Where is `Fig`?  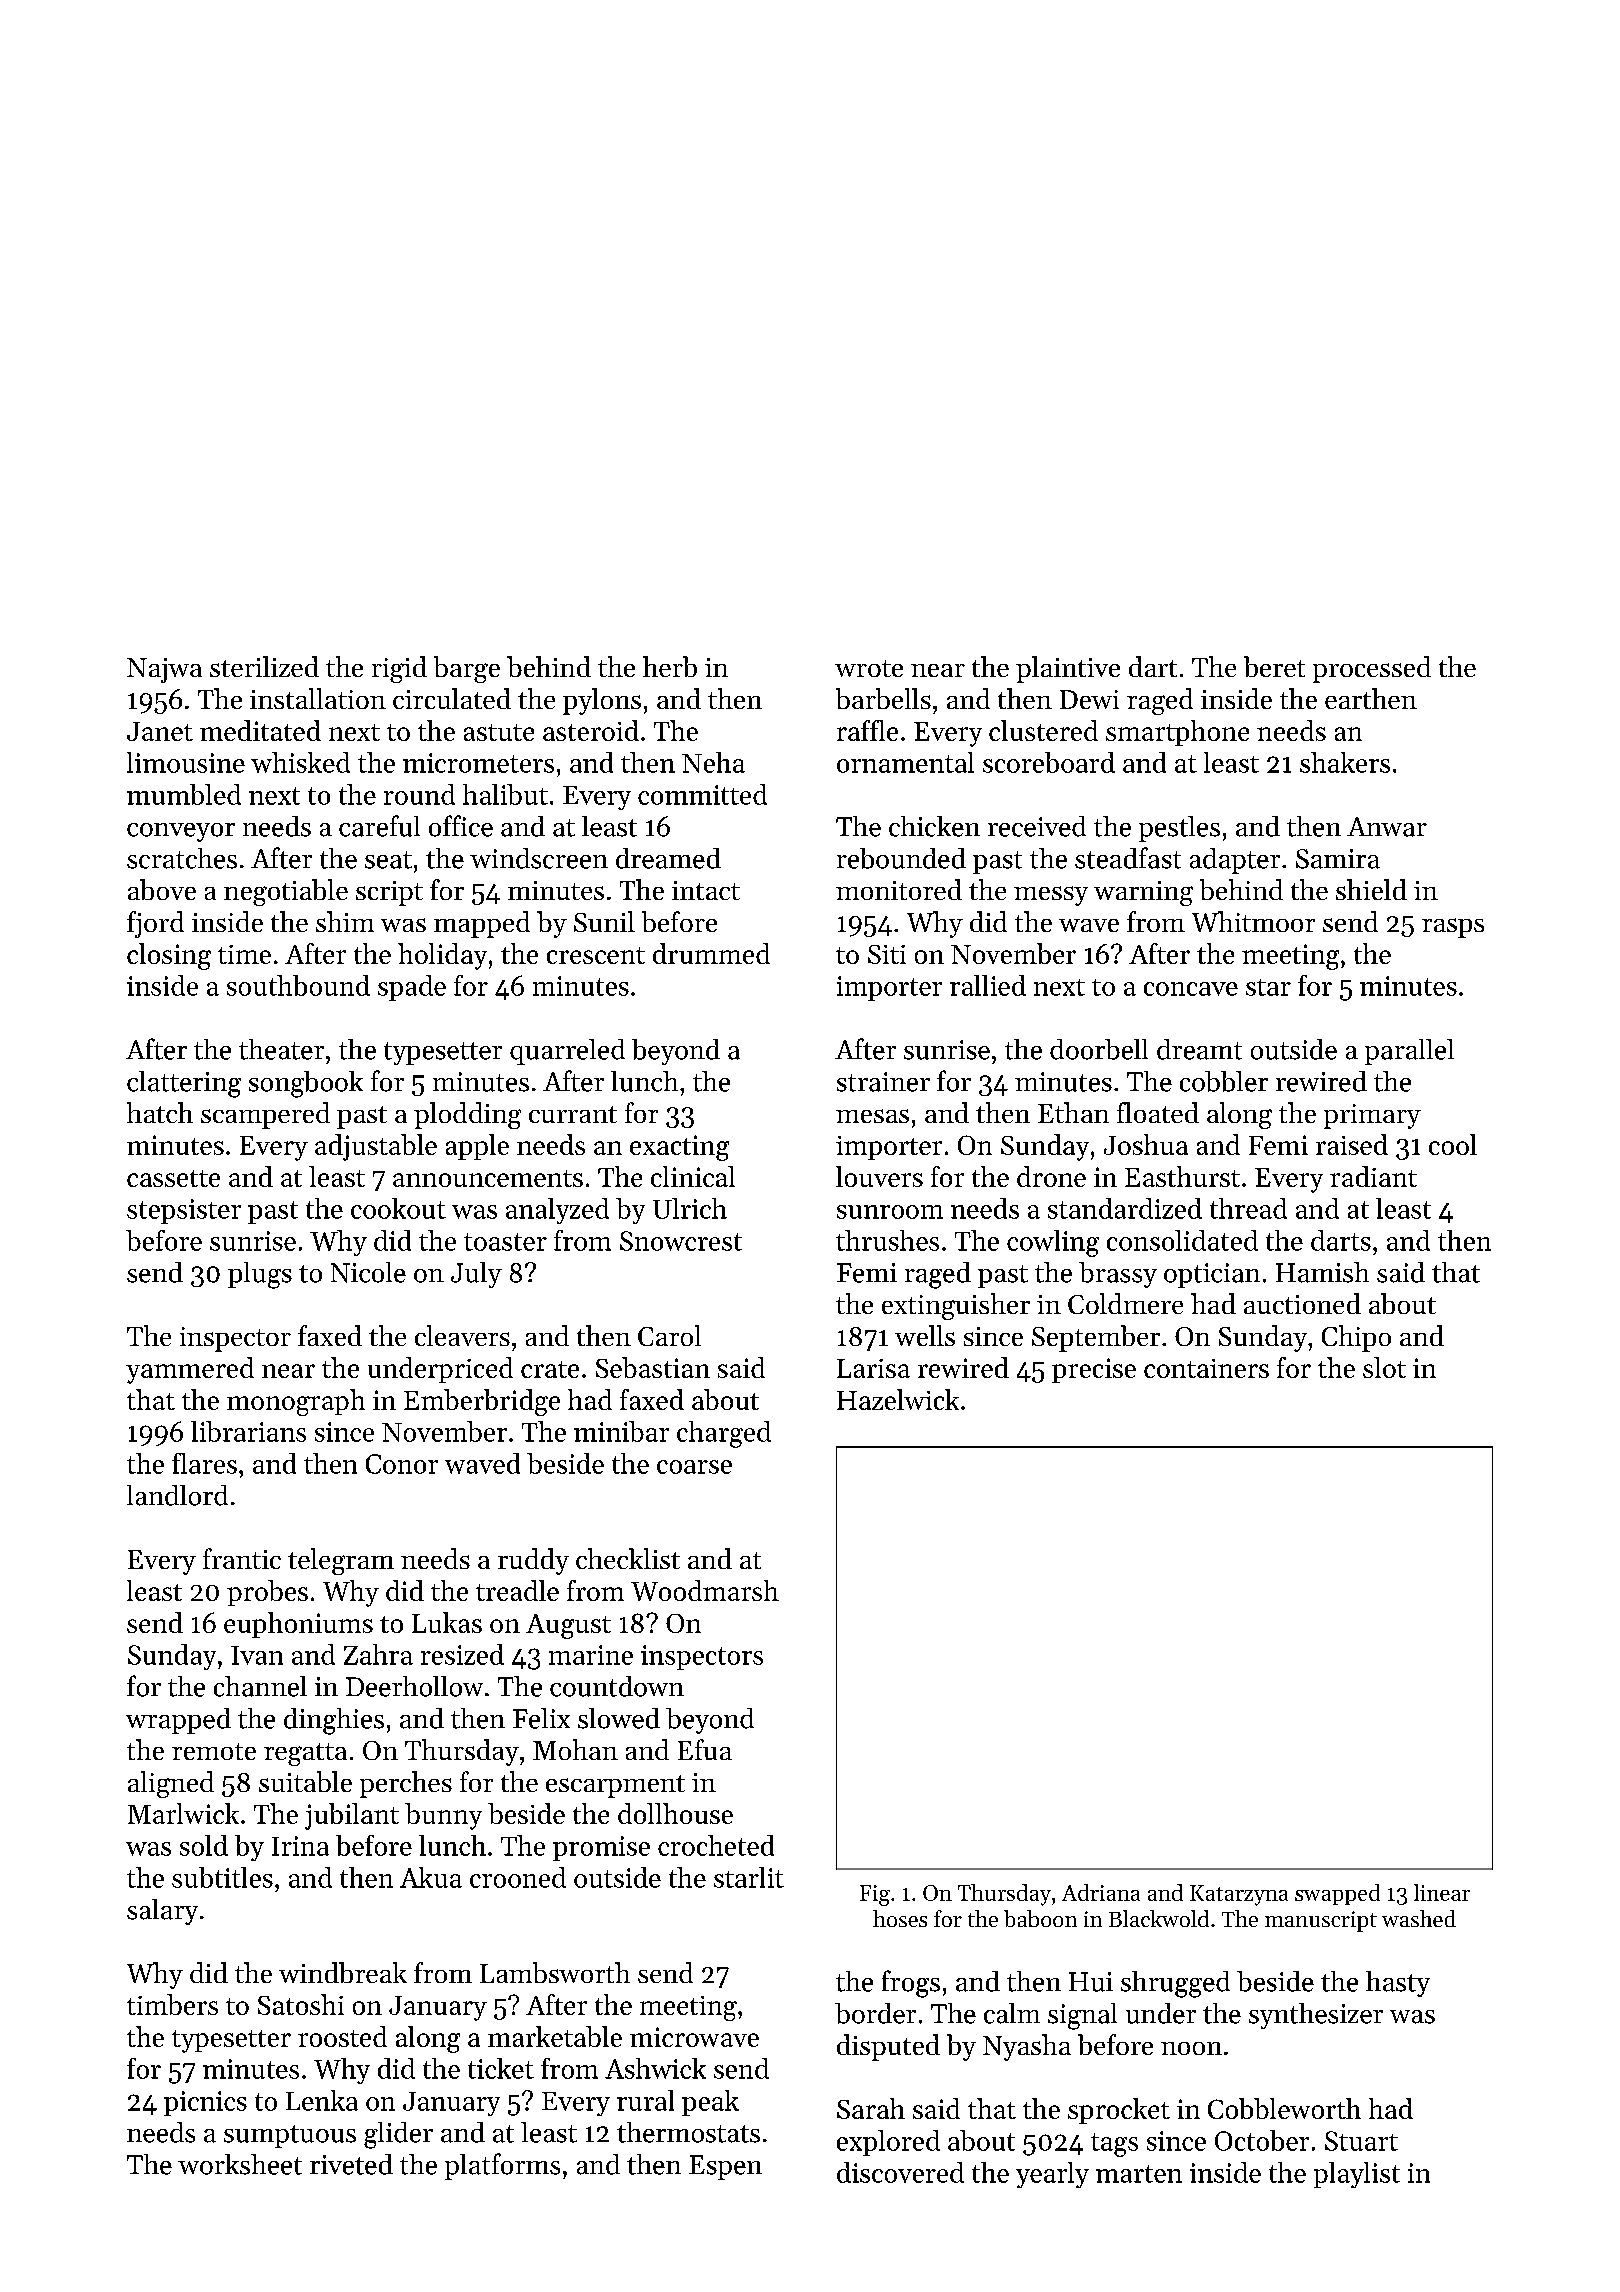
Fig is located at coordinates (875, 1895).
